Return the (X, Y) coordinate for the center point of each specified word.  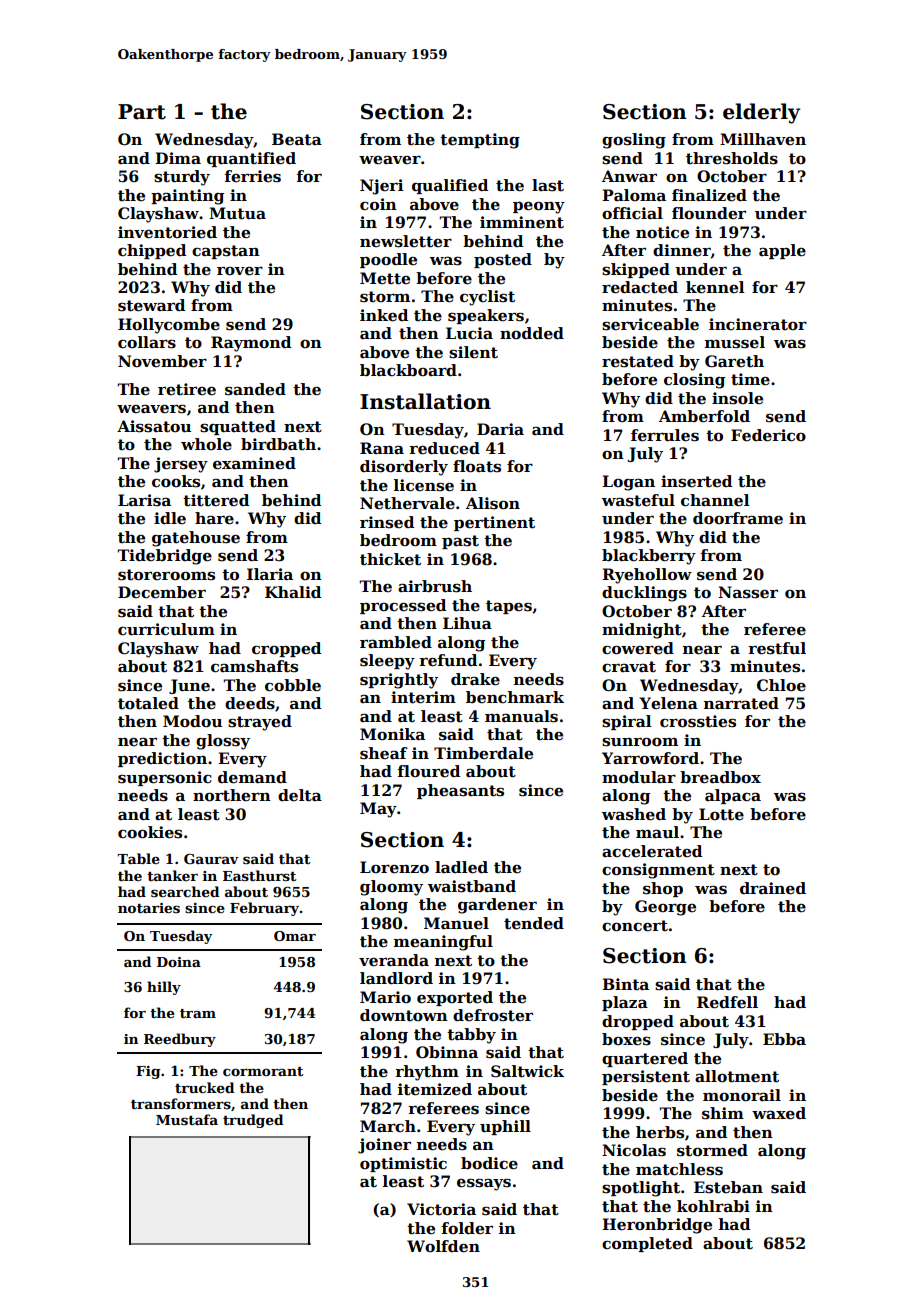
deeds (250, 703)
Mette (385, 278)
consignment (658, 871)
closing (694, 381)
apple (782, 251)
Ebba (784, 1039)
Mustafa (187, 1119)
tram (198, 1013)
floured (428, 771)
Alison (493, 503)
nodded (532, 333)
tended (534, 923)
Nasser (748, 592)
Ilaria (270, 574)
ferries (252, 176)
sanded (255, 389)
